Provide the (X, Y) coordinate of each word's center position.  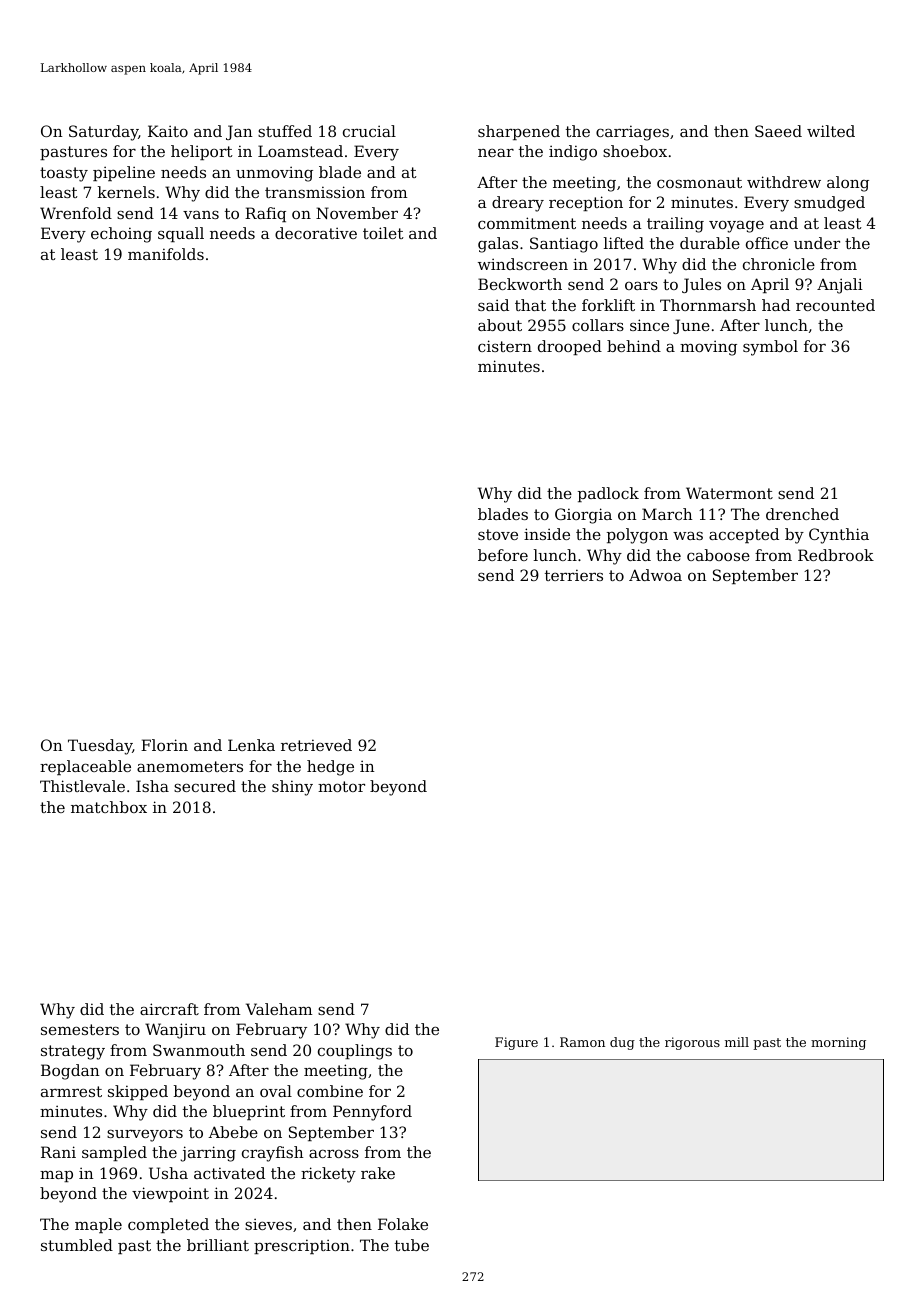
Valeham (279, 1009)
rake (378, 1173)
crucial (369, 131)
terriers (574, 575)
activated (229, 1173)
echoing (121, 235)
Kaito (168, 131)
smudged (829, 204)
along (848, 184)
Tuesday (100, 747)
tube (412, 1245)
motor (341, 786)
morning (838, 1043)
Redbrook (836, 555)
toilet (383, 233)
